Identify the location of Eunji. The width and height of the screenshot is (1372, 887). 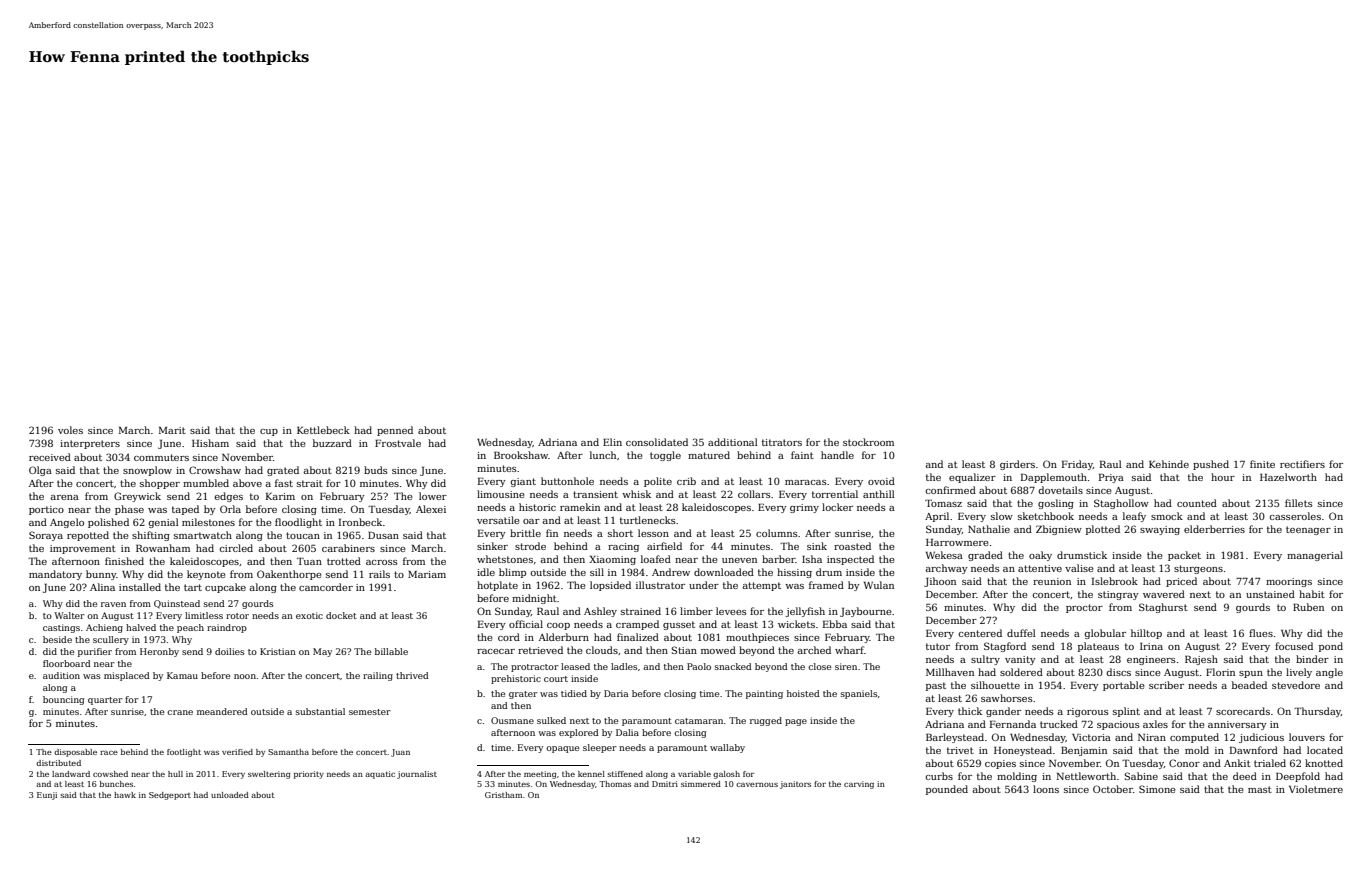
(47, 796).
